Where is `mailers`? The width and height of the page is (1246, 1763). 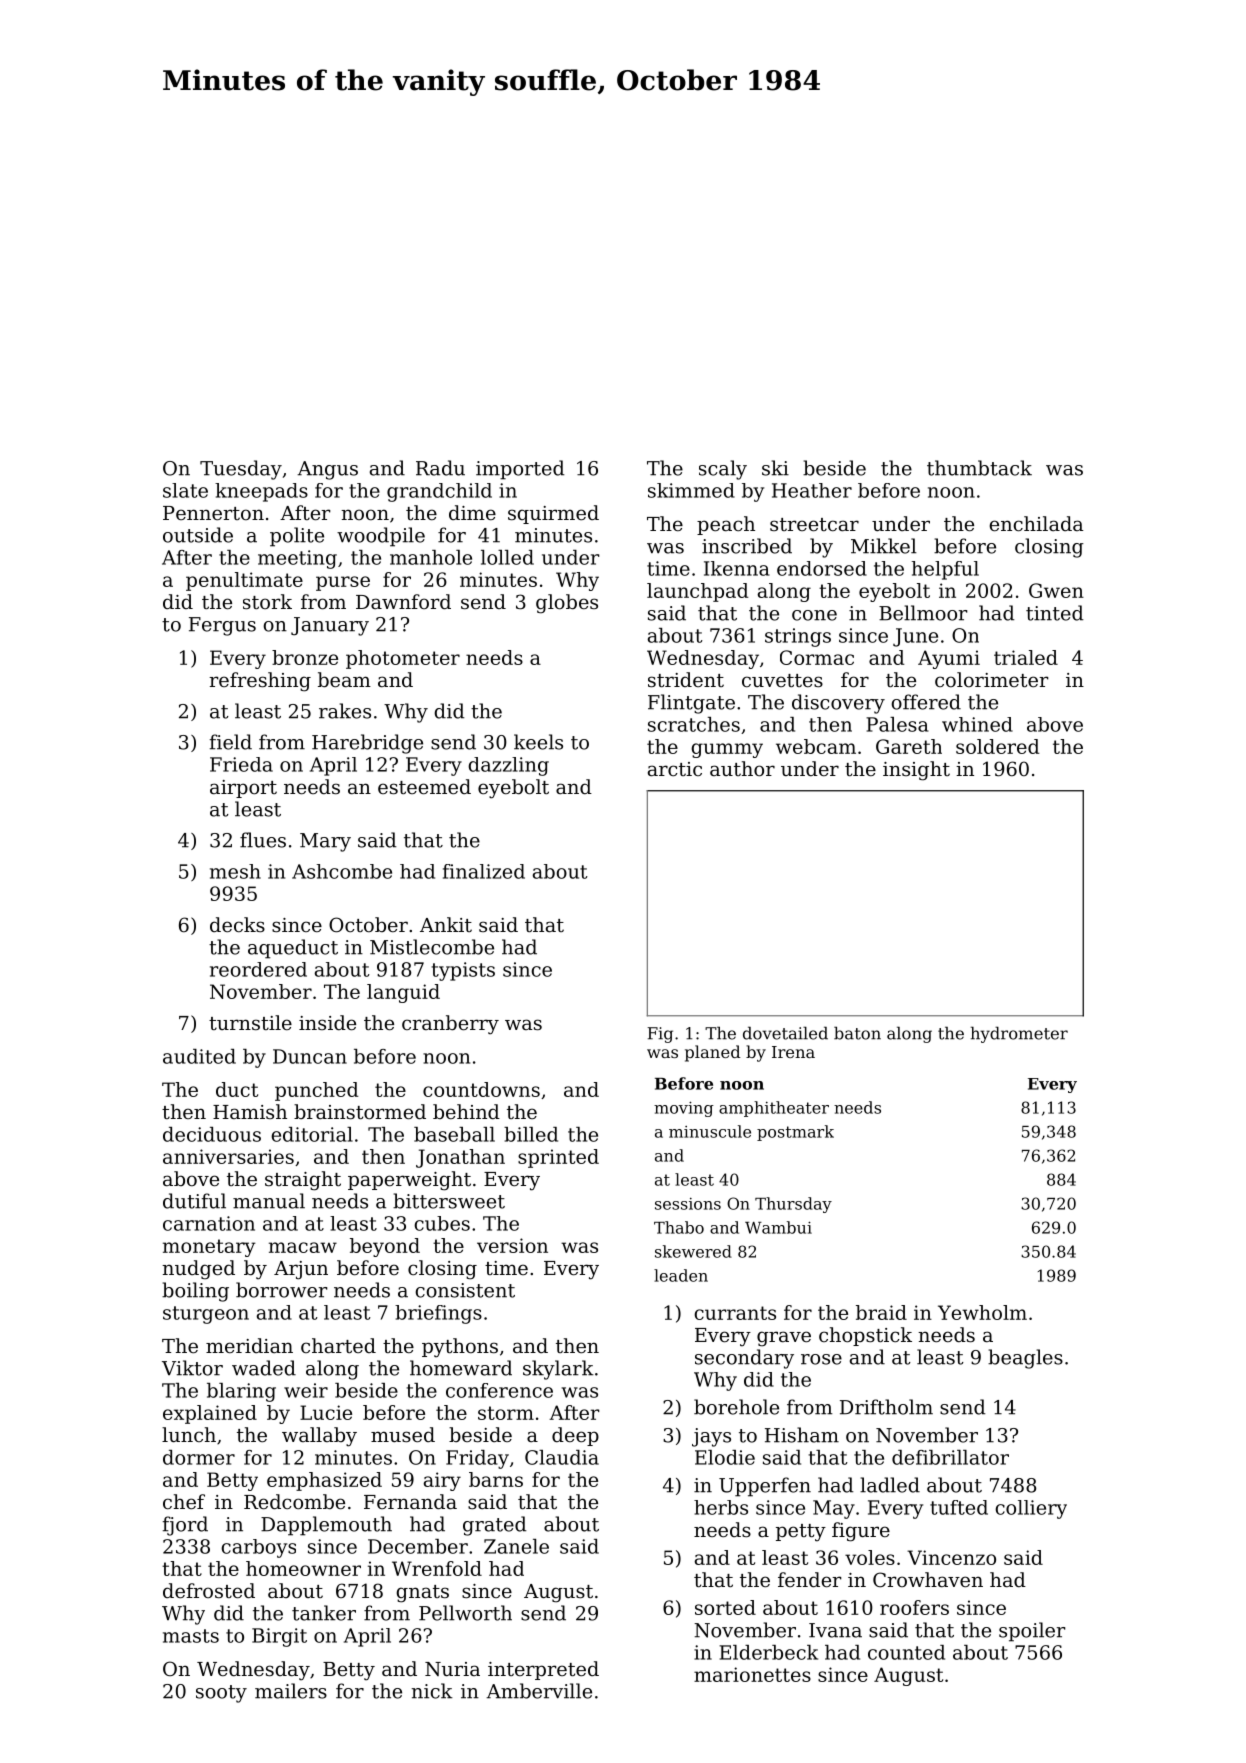 mailers is located at coordinates (291, 1691).
